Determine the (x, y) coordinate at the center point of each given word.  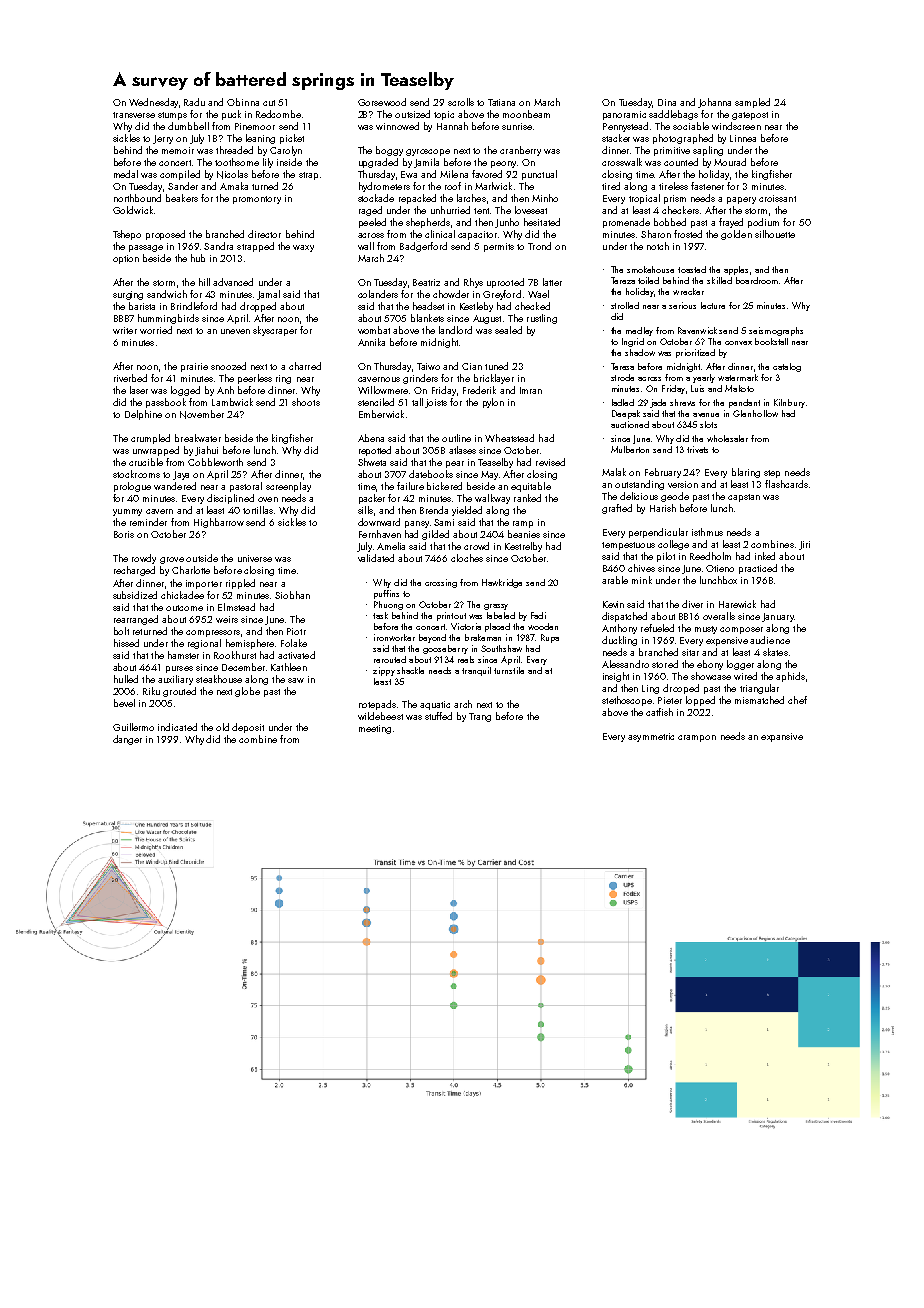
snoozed (228, 366)
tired (611, 186)
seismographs (776, 331)
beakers (182, 198)
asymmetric (651, 737)
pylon (493, 403)
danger (127, 740)
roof (453, 186)
